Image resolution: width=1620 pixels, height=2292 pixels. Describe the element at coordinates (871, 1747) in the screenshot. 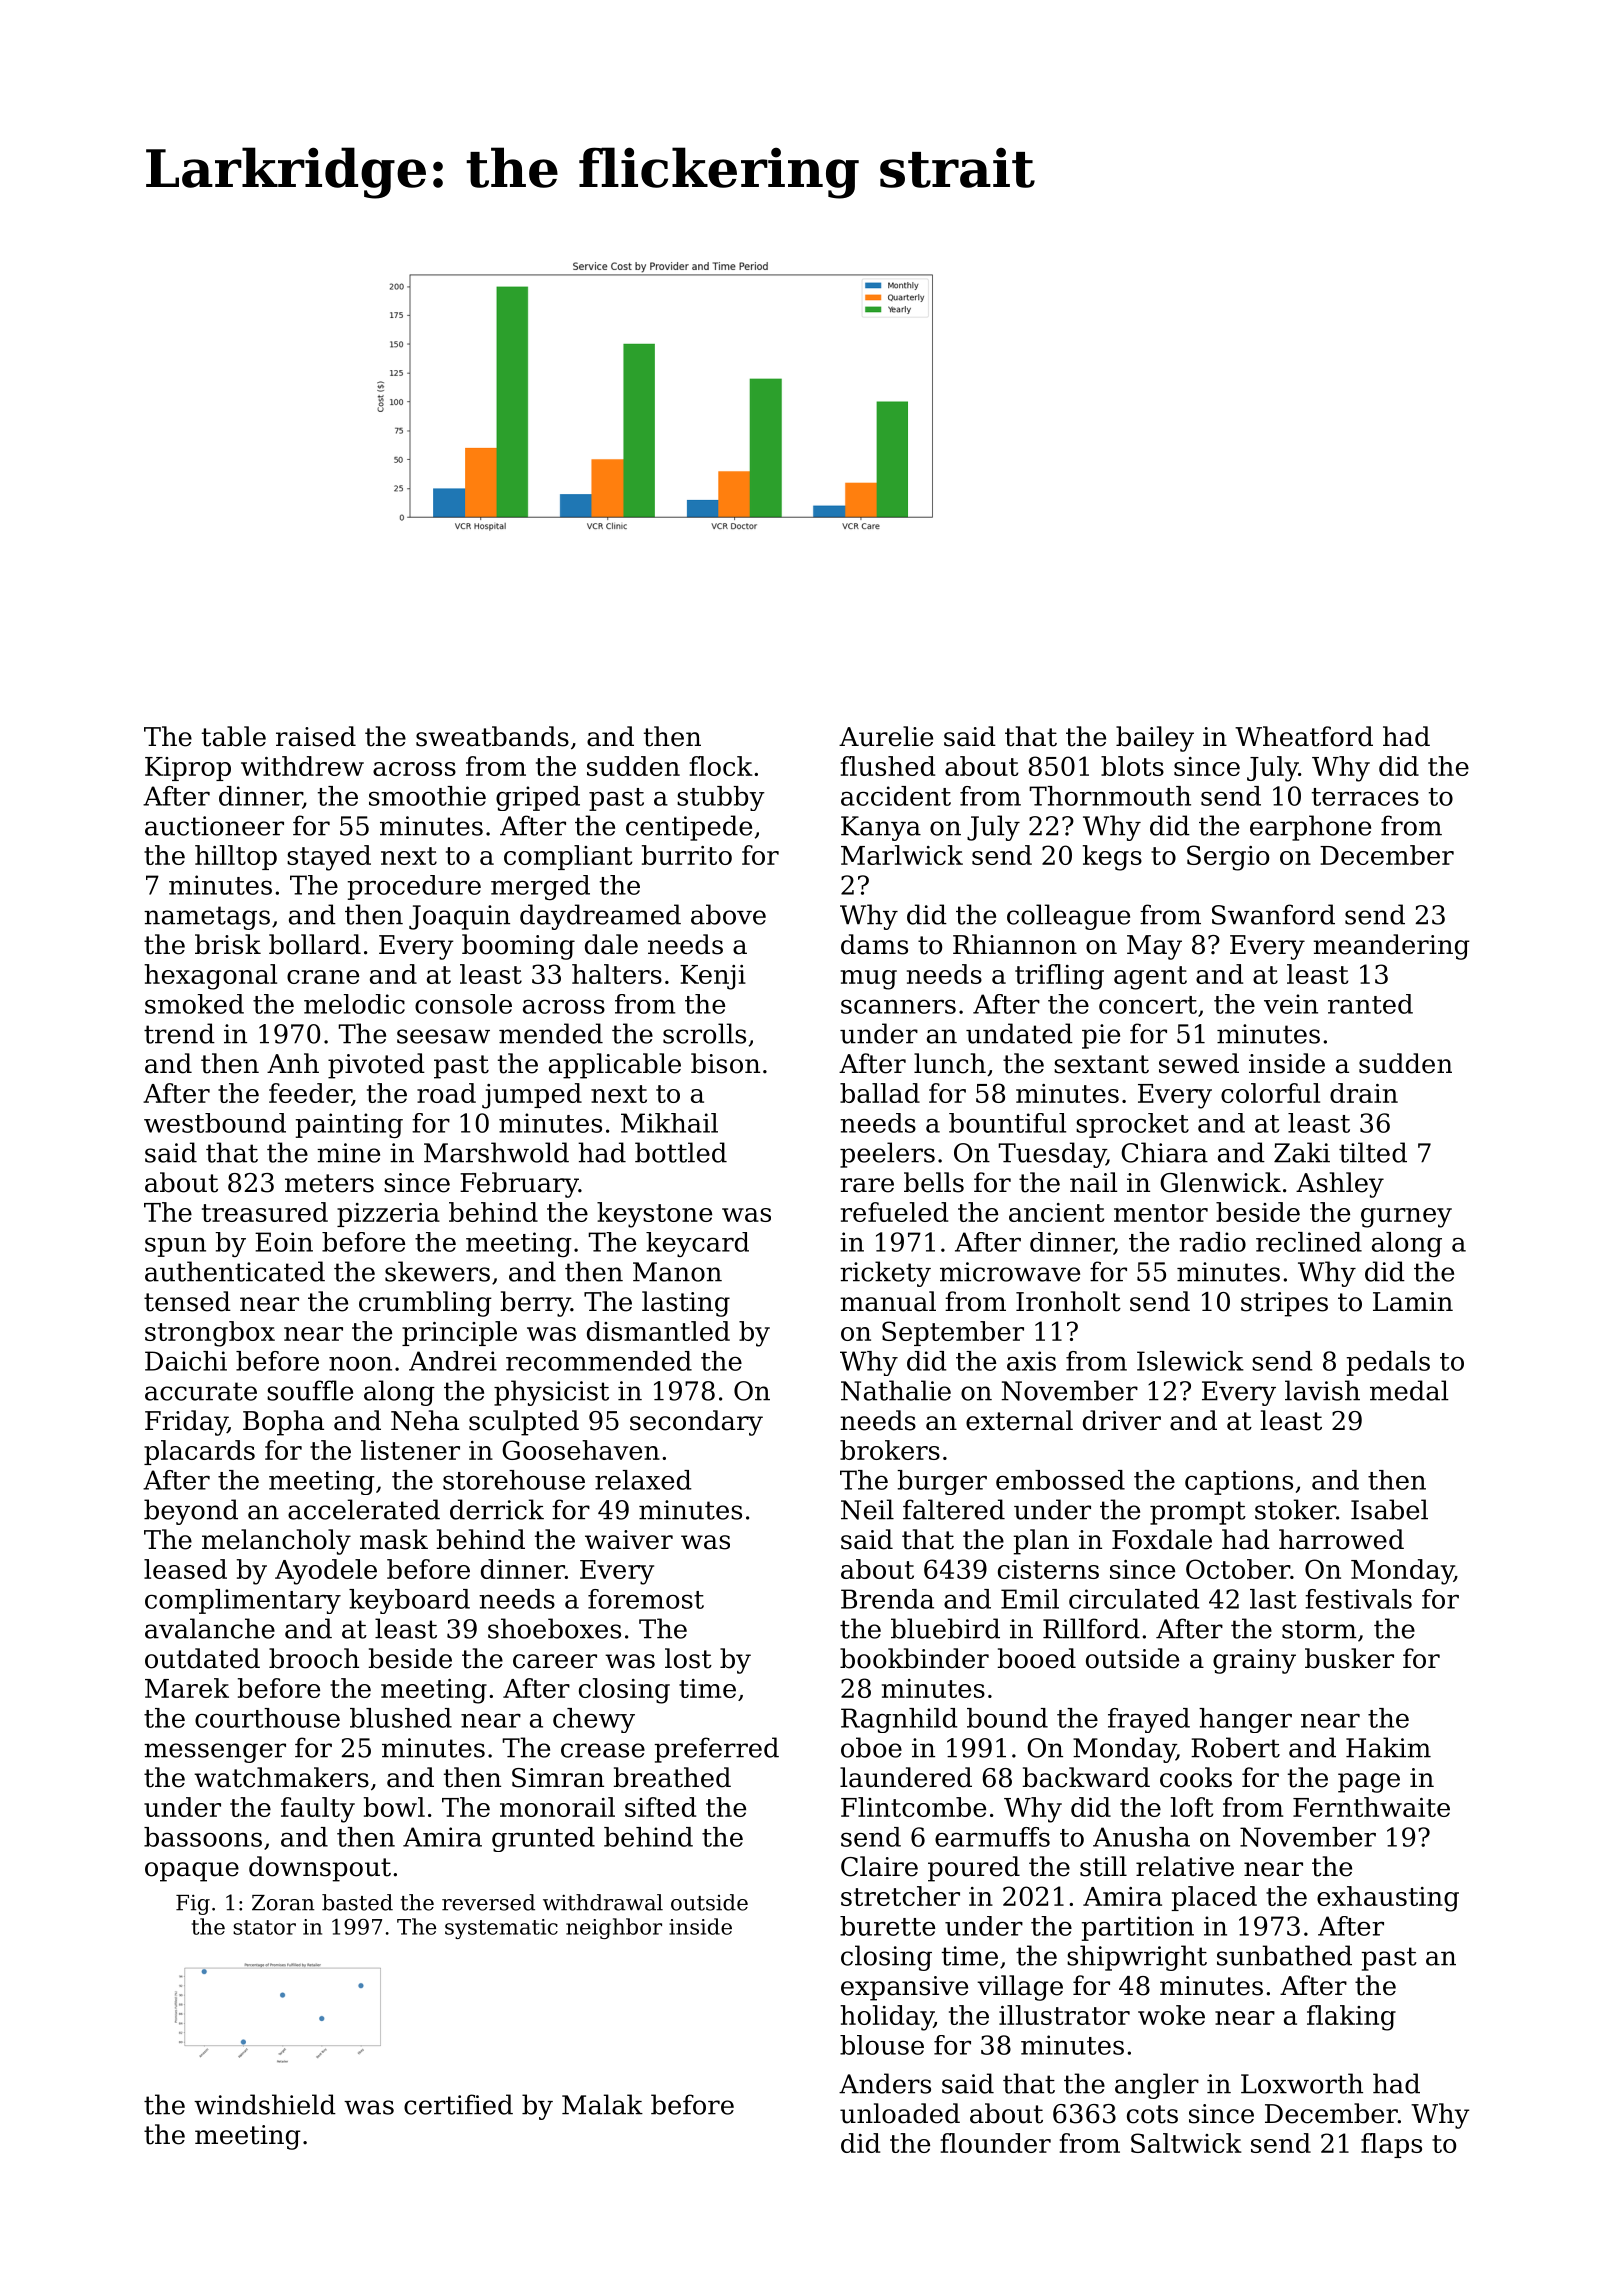

I see `oboe` at that location.
